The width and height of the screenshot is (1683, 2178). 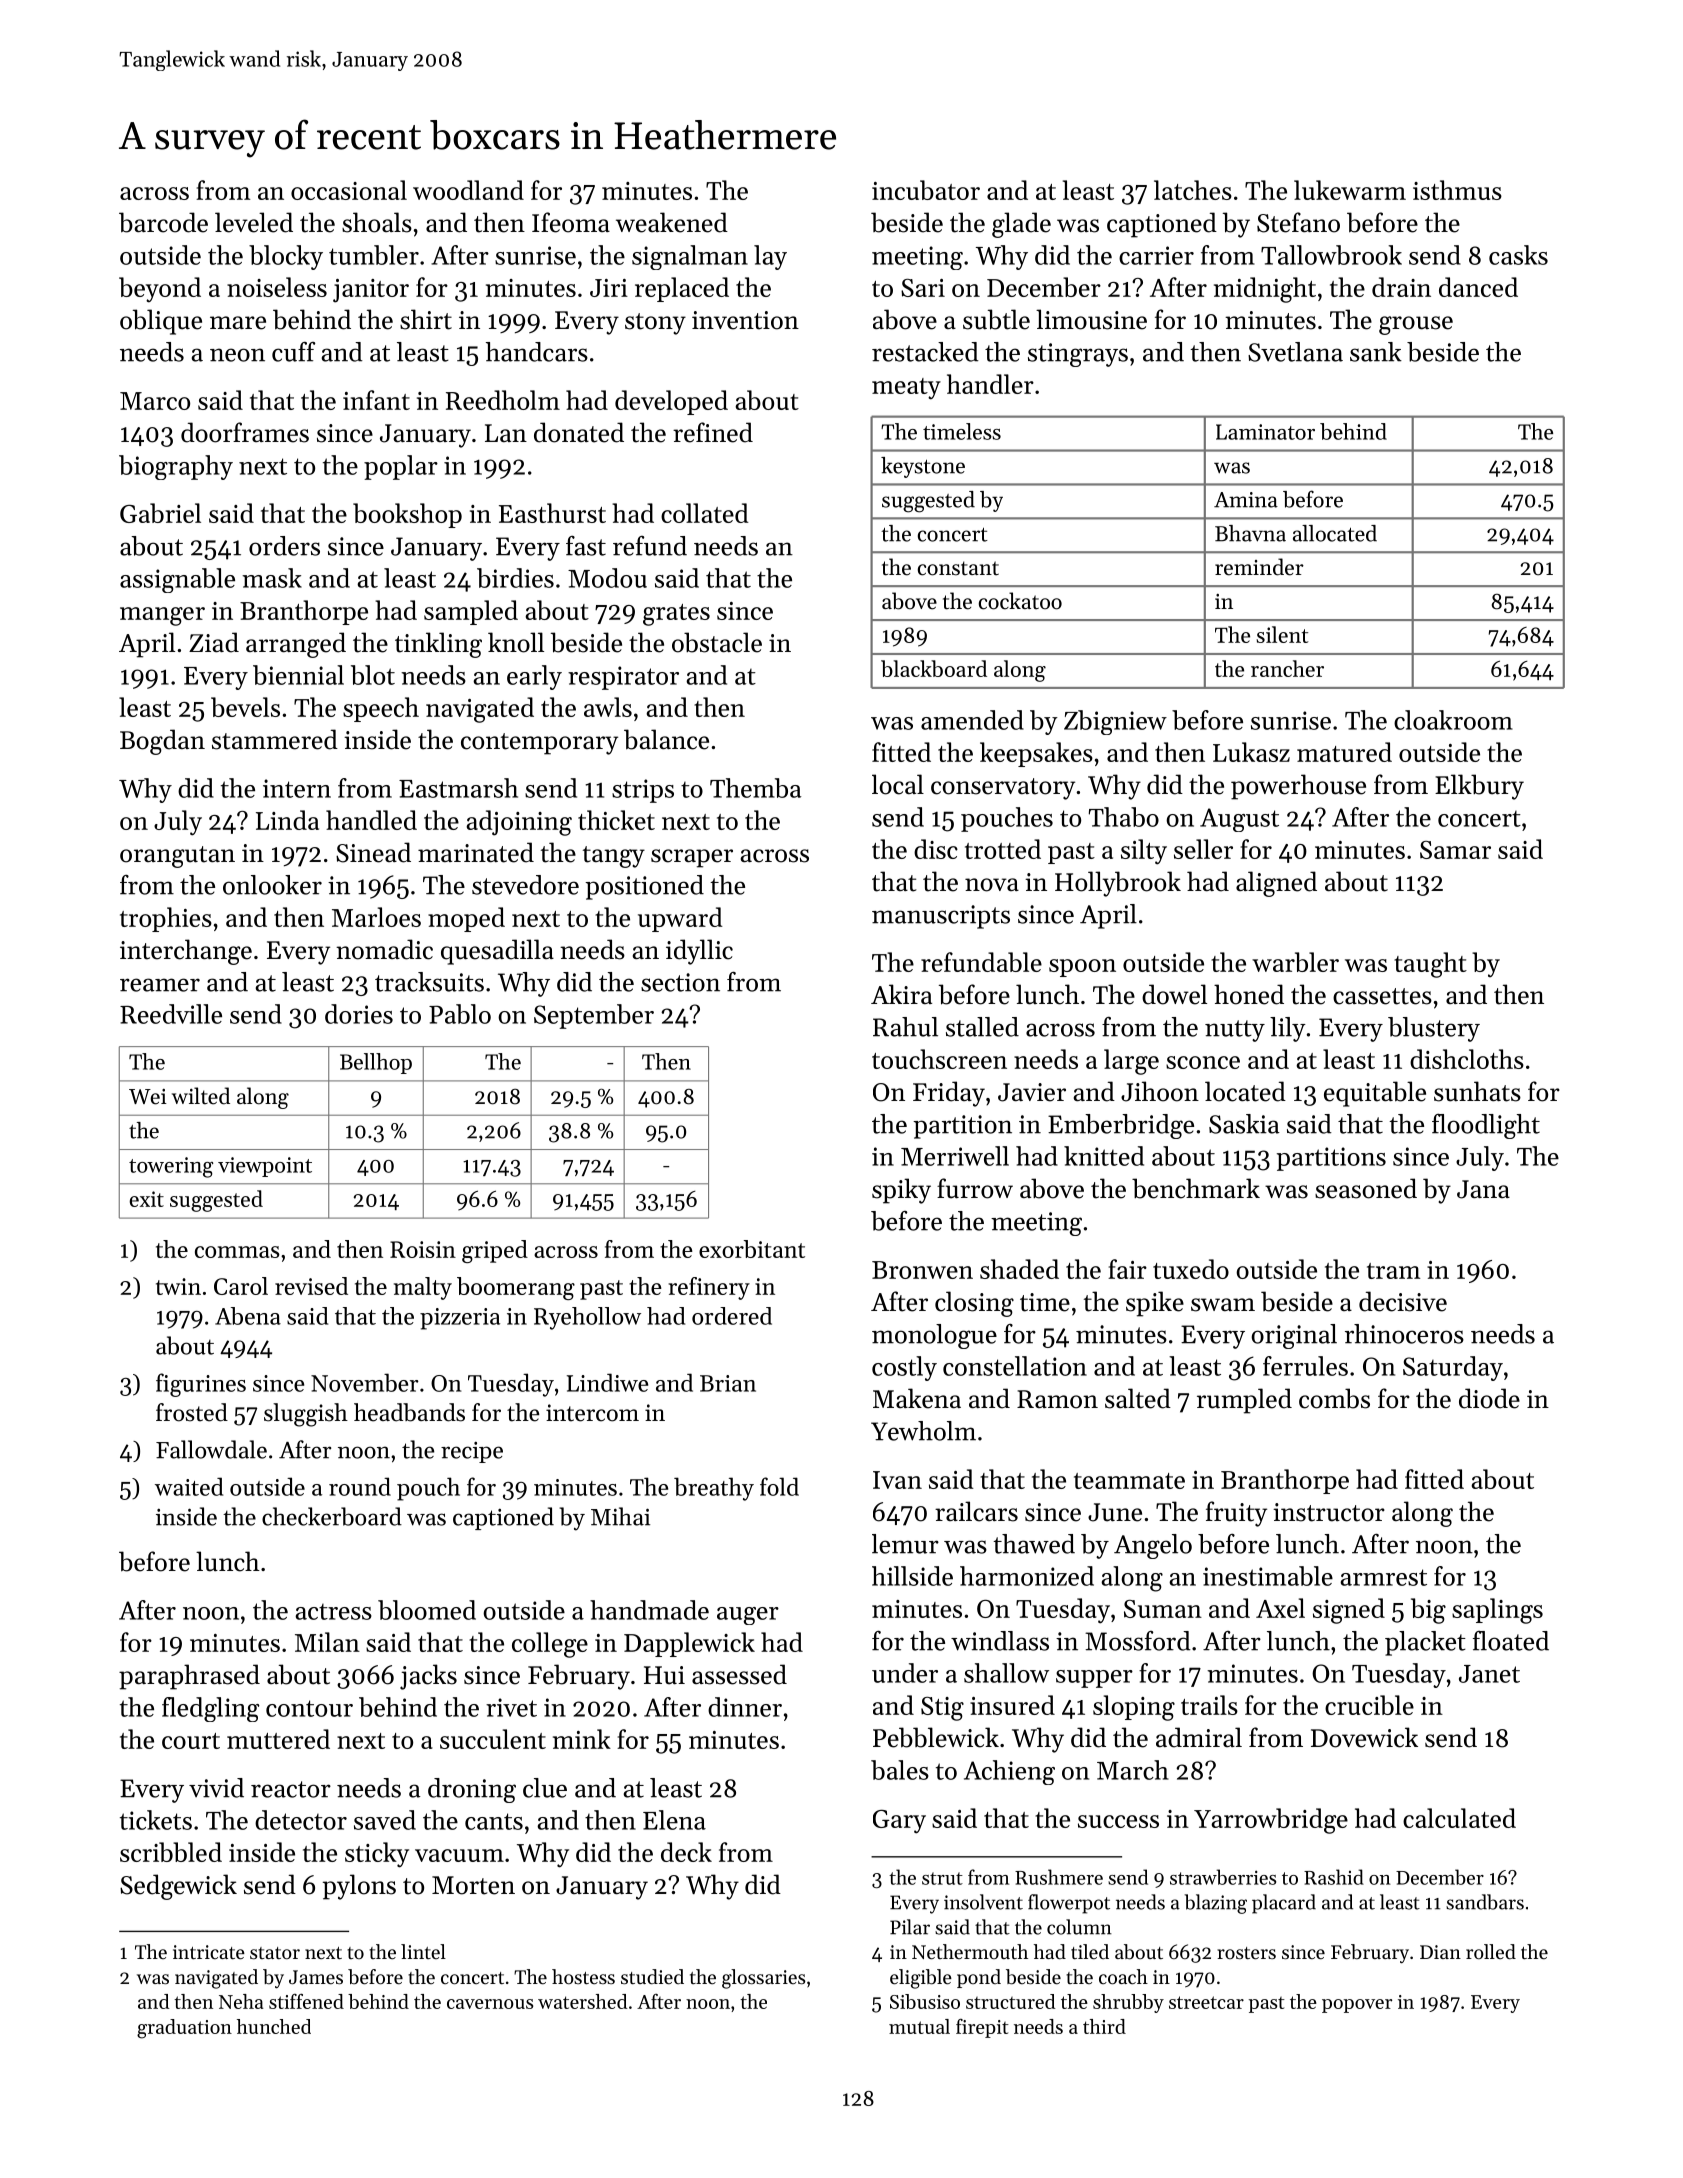 I want to click on Samar, so click(x=1455, y=850).
